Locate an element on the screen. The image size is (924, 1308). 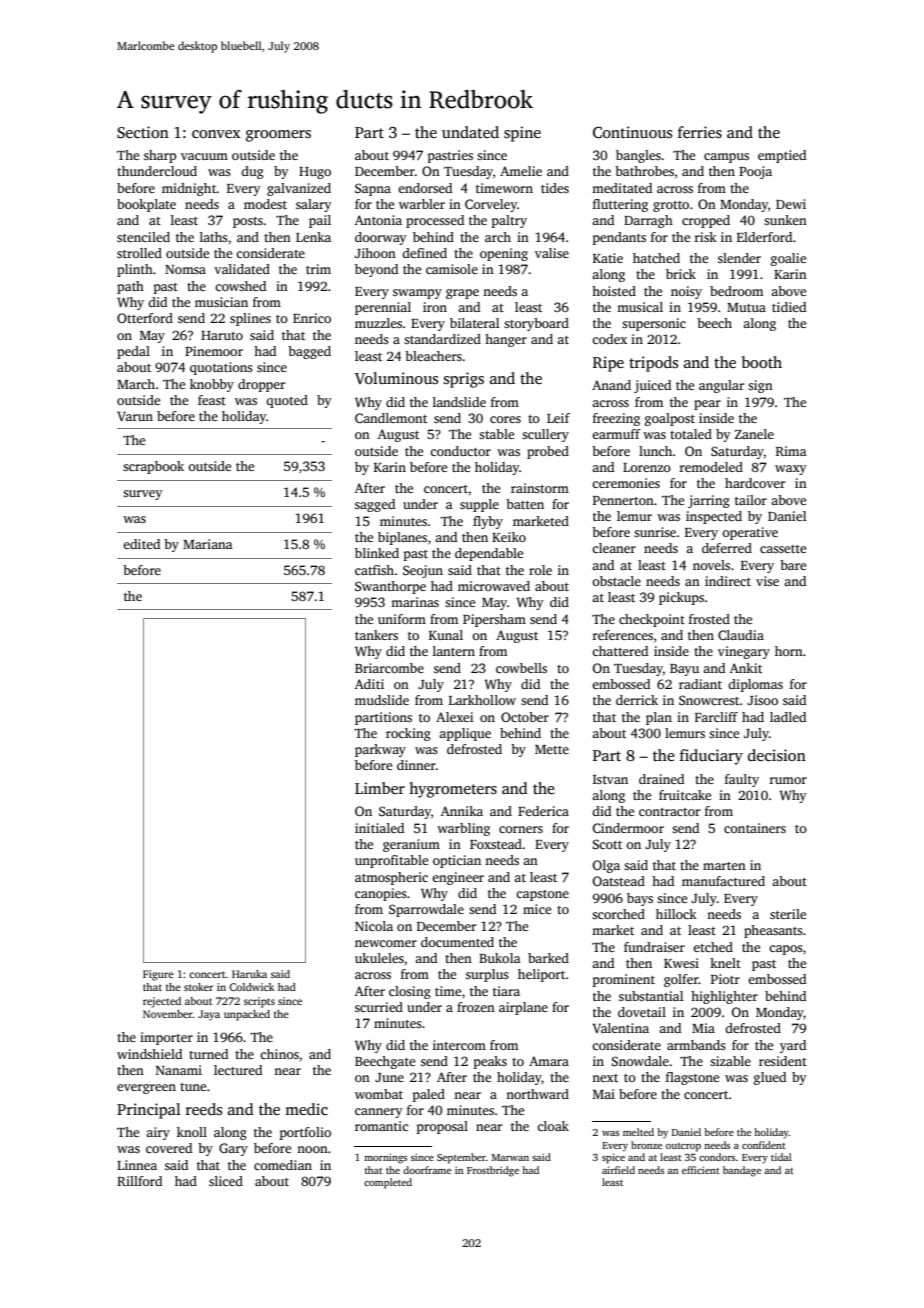
sign is located at coordinates (760, 386).
